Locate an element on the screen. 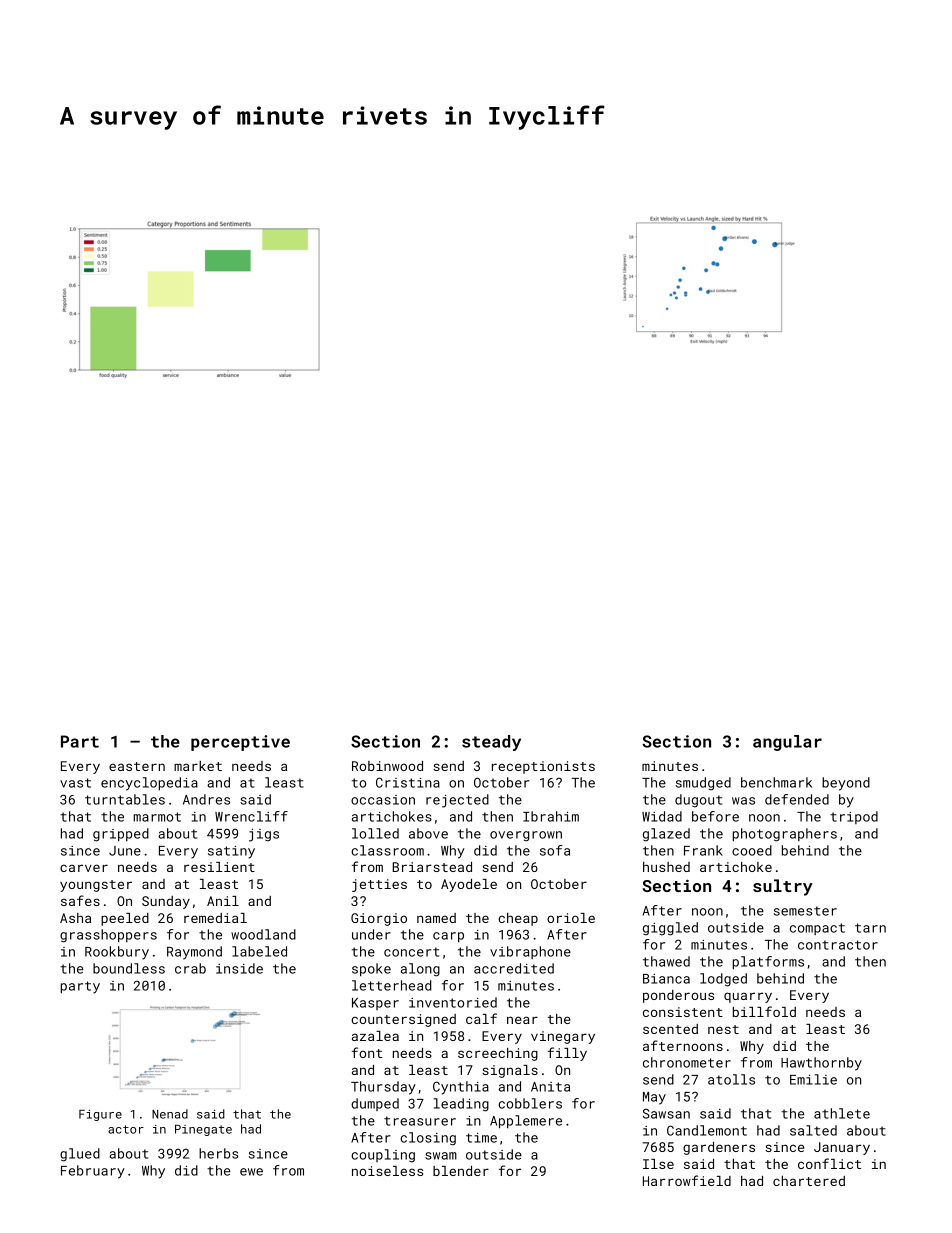 Image resolution: width=952 pixels, height=1233 pixels. steady is located at coordinates (491, 743).
